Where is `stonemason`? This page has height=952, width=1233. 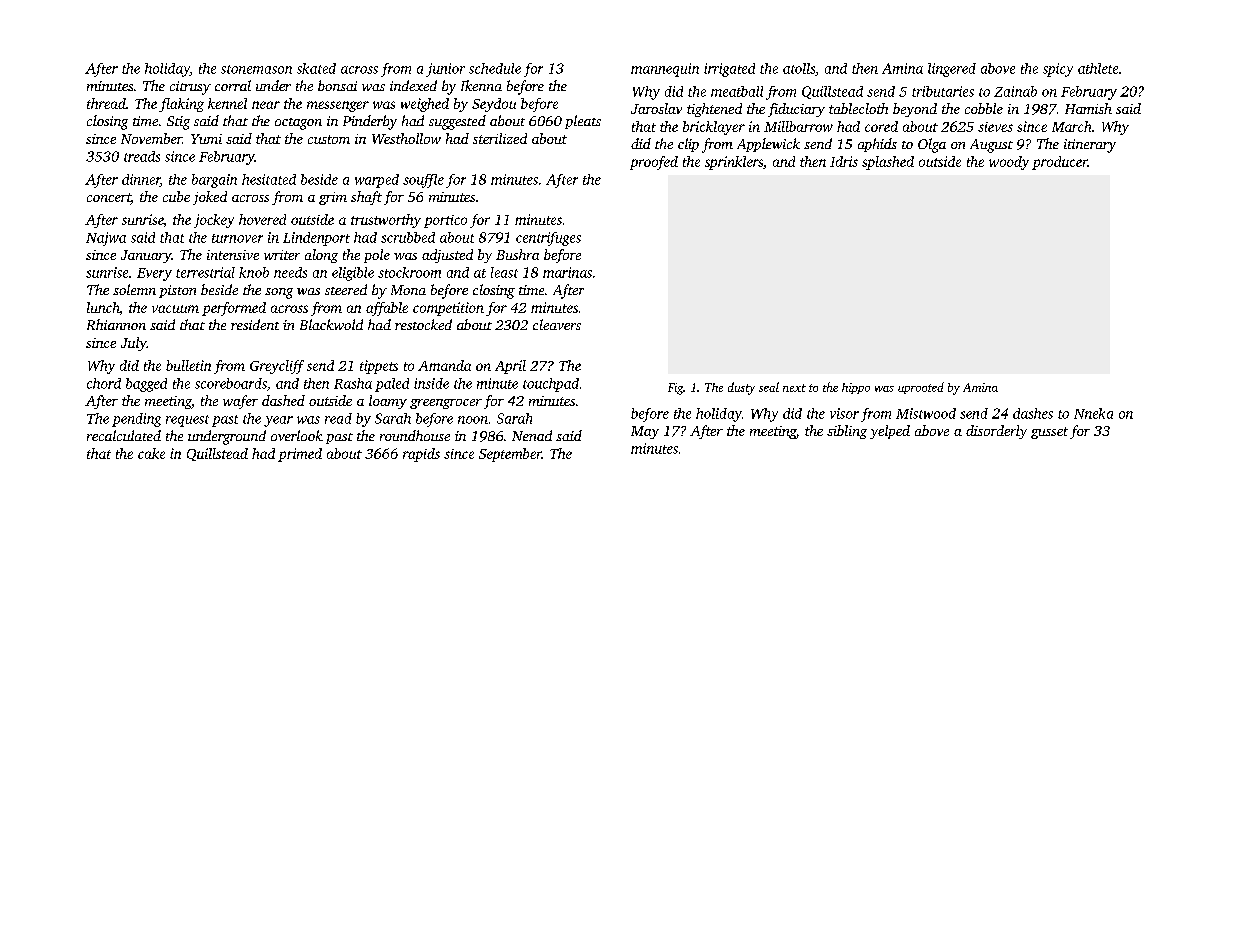
stonemason is located at coordinates (256, 69).
